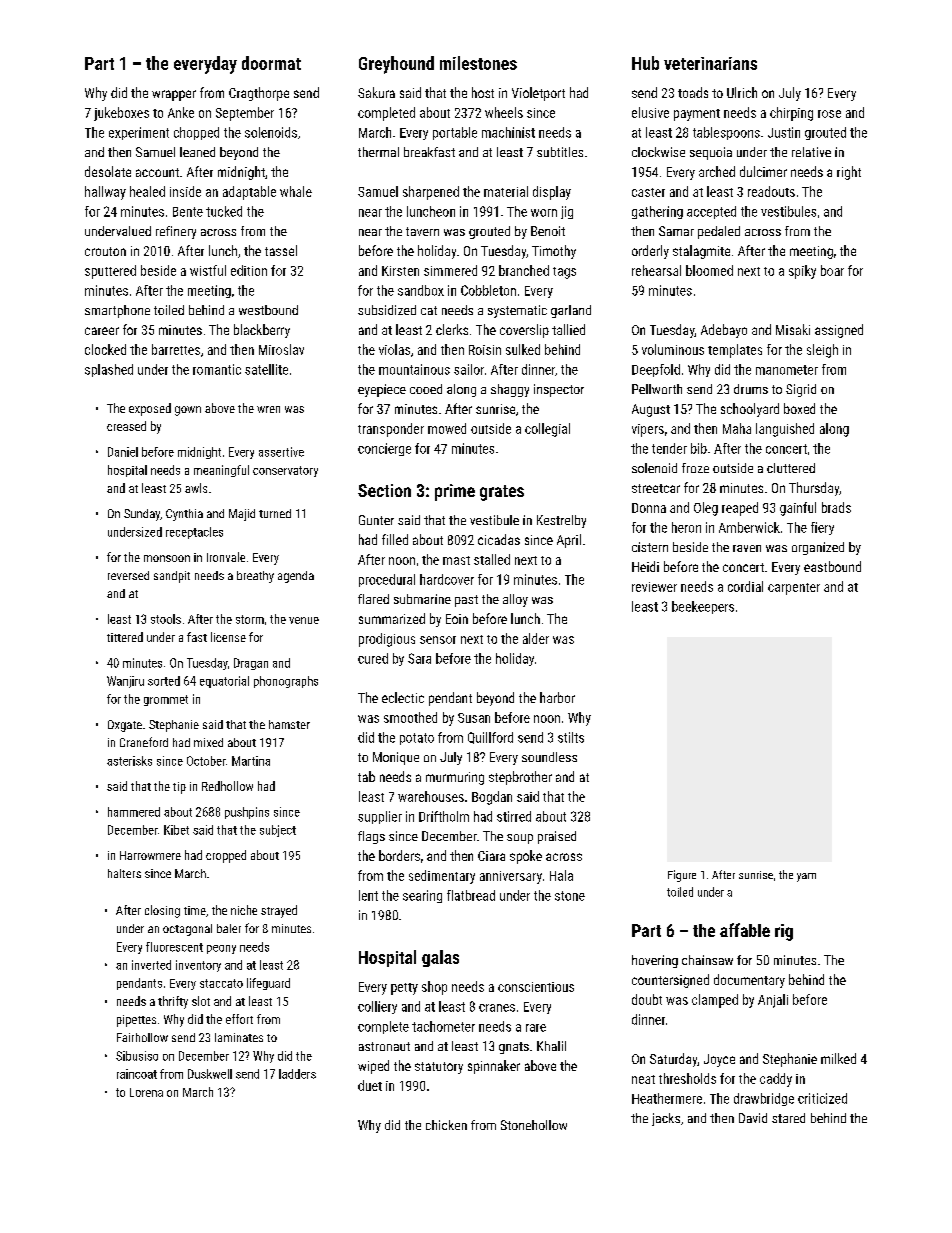 This screenshot has width=952, height=1233. What do you see at coordinates (129, 761) in the screenshot?
I see `asterisks` at bounding box center [129, 761].
